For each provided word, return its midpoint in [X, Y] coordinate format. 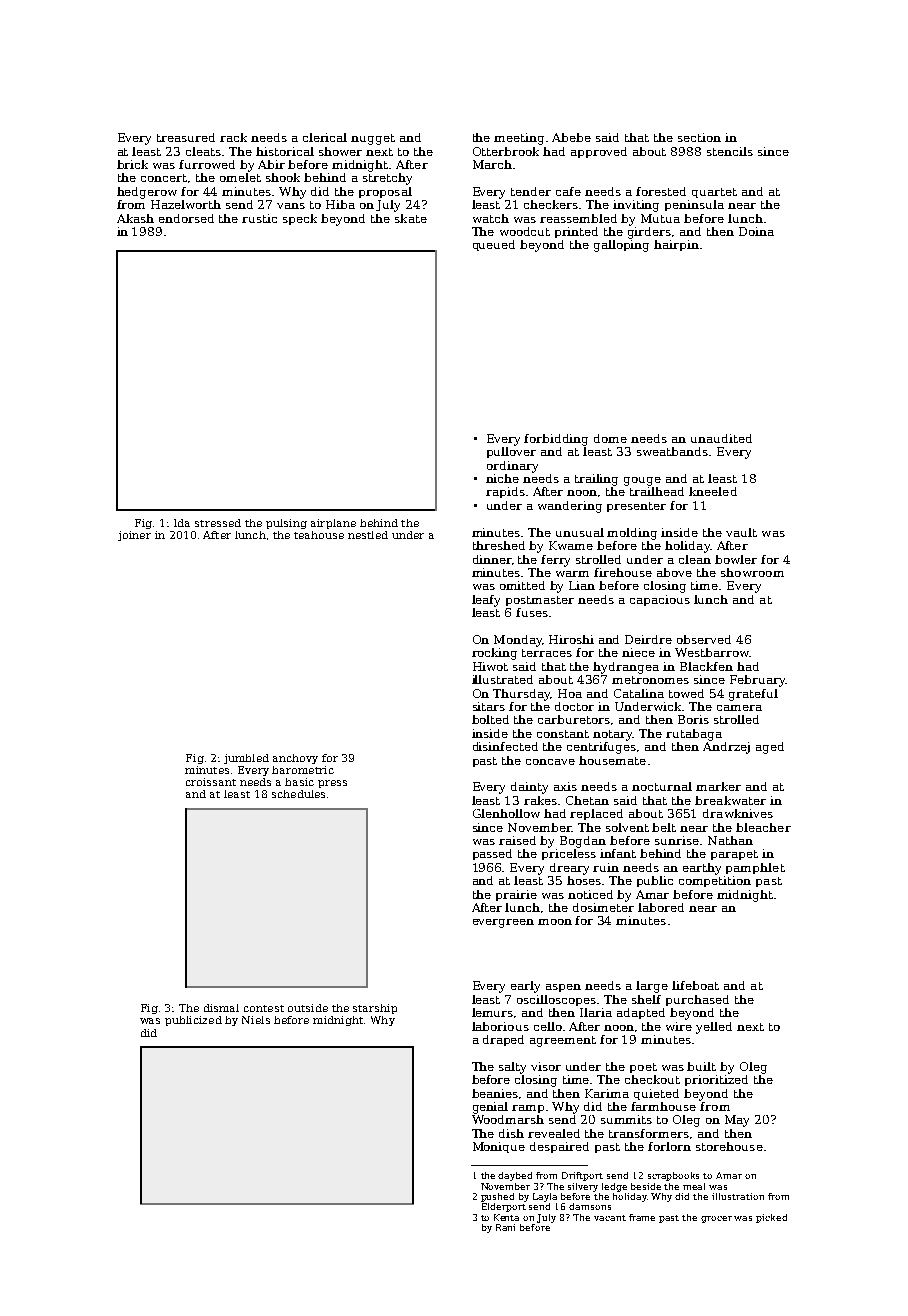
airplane [333, 524]
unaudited [721, 438]
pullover [511, 452]
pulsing [286, 524]
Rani [505, 1227]
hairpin [676, 245]
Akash [135, 218]
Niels [256, 1020]
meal [694, 1186]
